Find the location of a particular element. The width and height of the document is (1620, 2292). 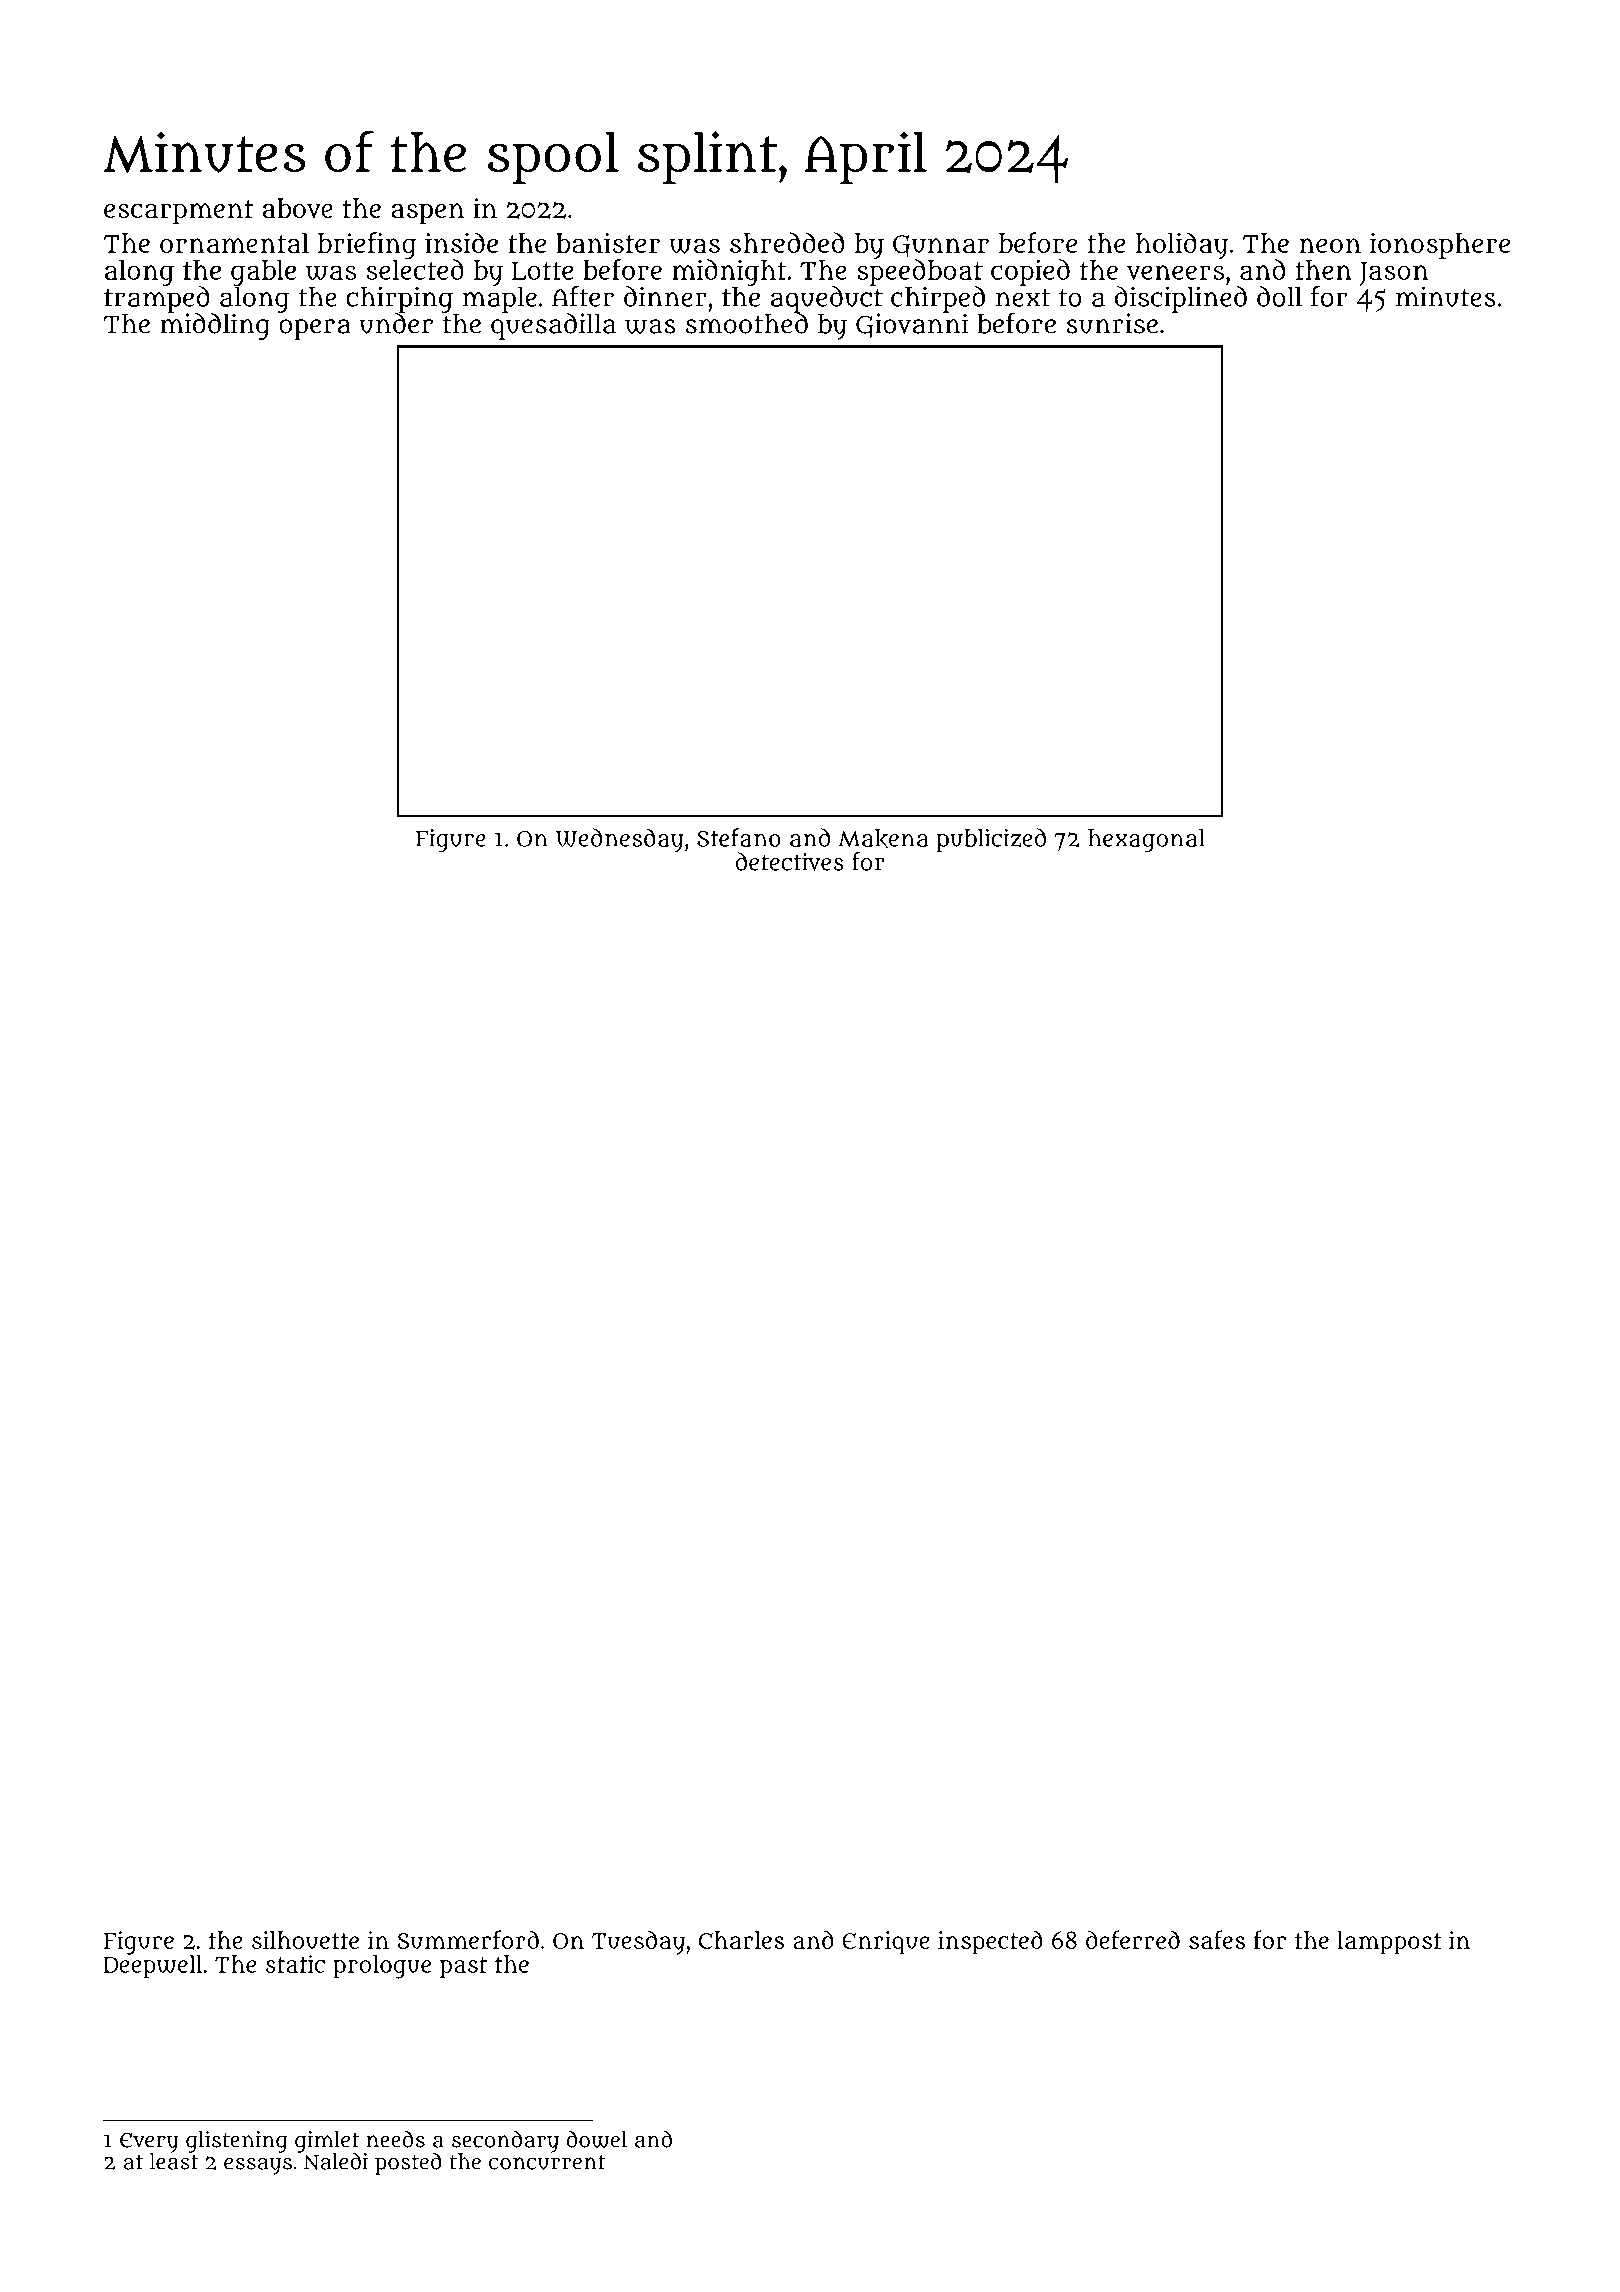

silhouette is located at coordinates (305, 1940).
